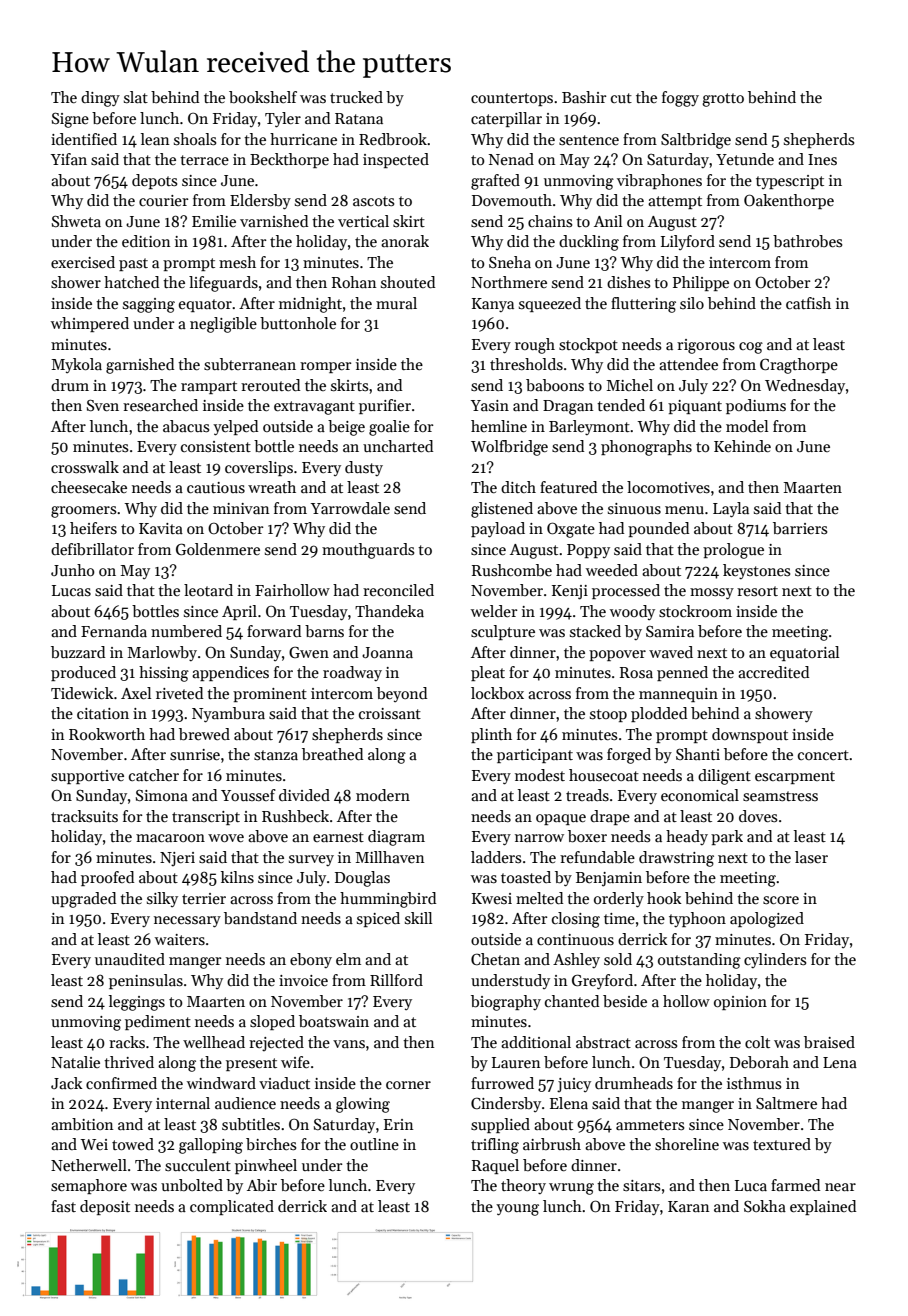 The width and height of the image is (908, 1316). What do you see at coordinates (612, 570) in the image?
I see `weeded` at bounding box center [612, 570].
